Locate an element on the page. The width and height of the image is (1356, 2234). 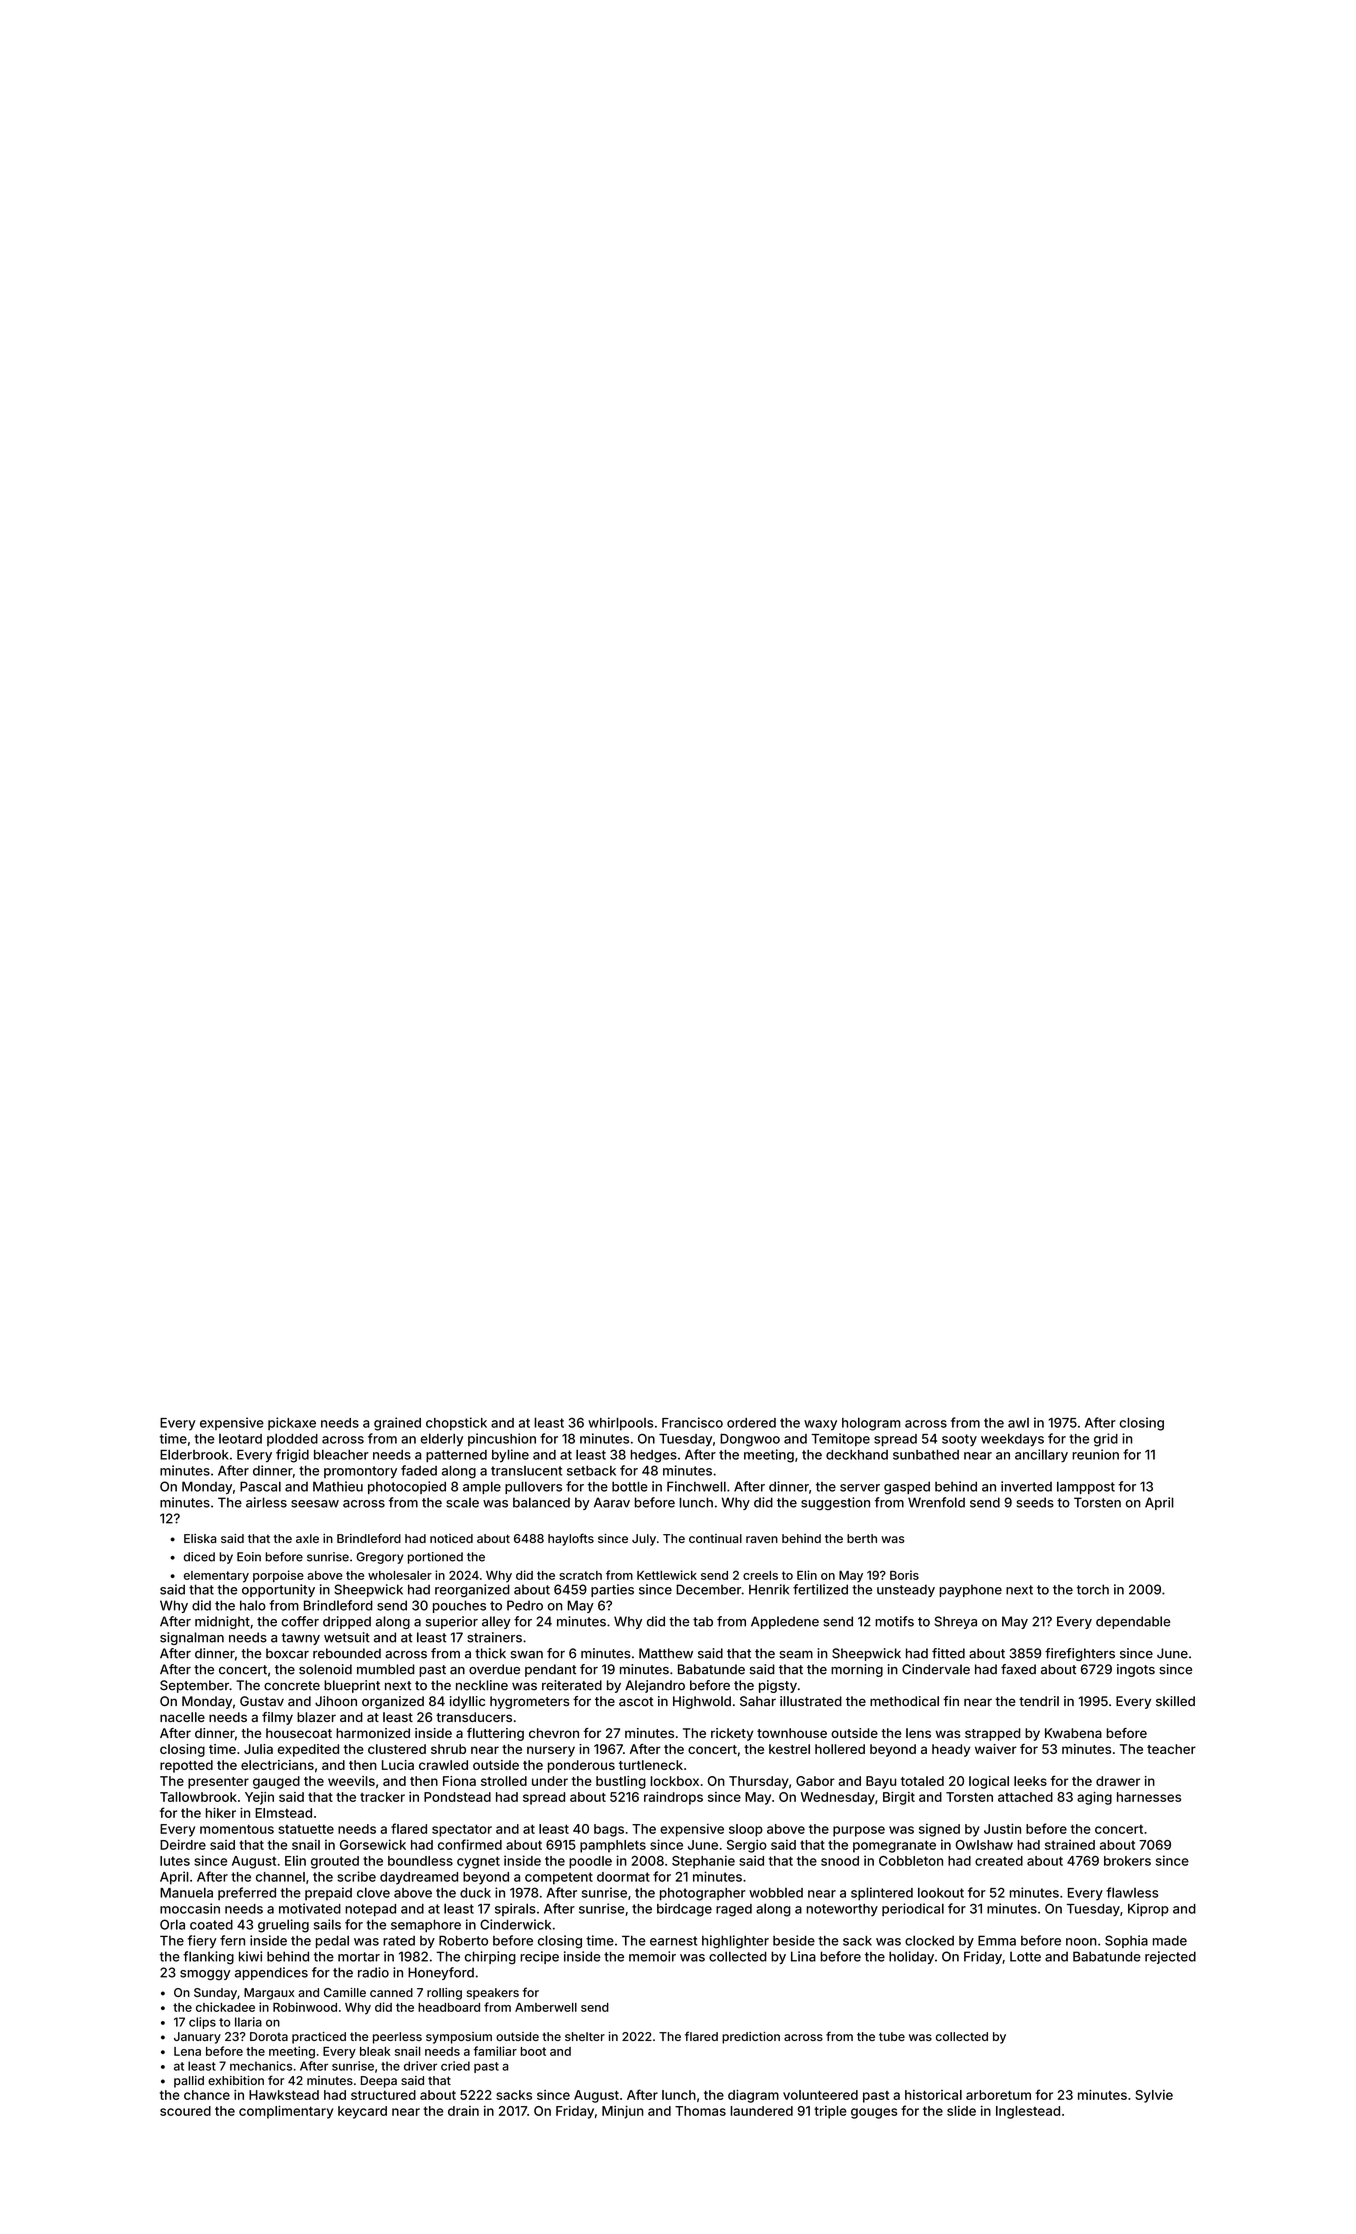
bleak is located at coordinates (375, 2051).
